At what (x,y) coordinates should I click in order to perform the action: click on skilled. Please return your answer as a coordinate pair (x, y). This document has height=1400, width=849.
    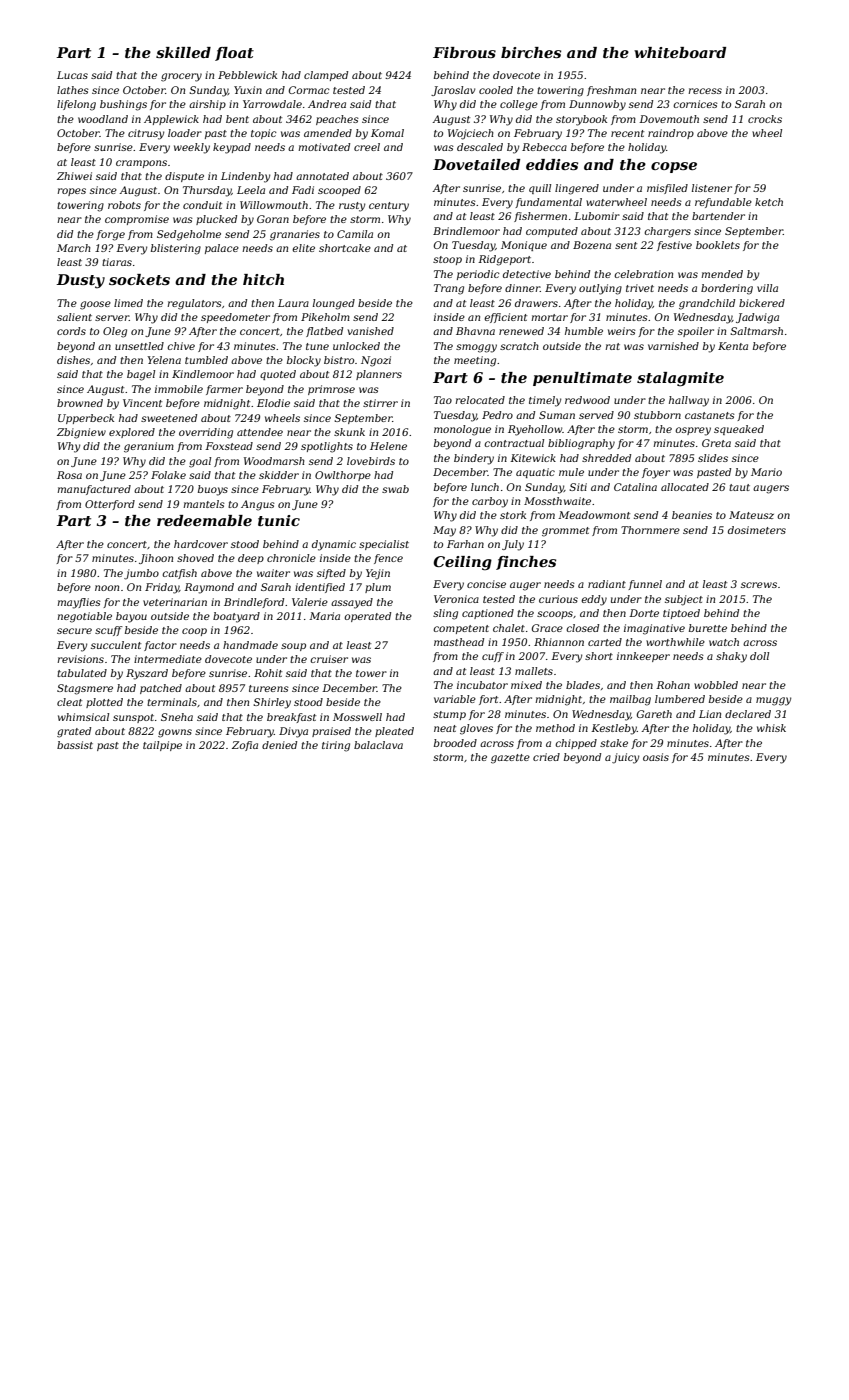
    Looking at the image, I should click on (183, 52).
